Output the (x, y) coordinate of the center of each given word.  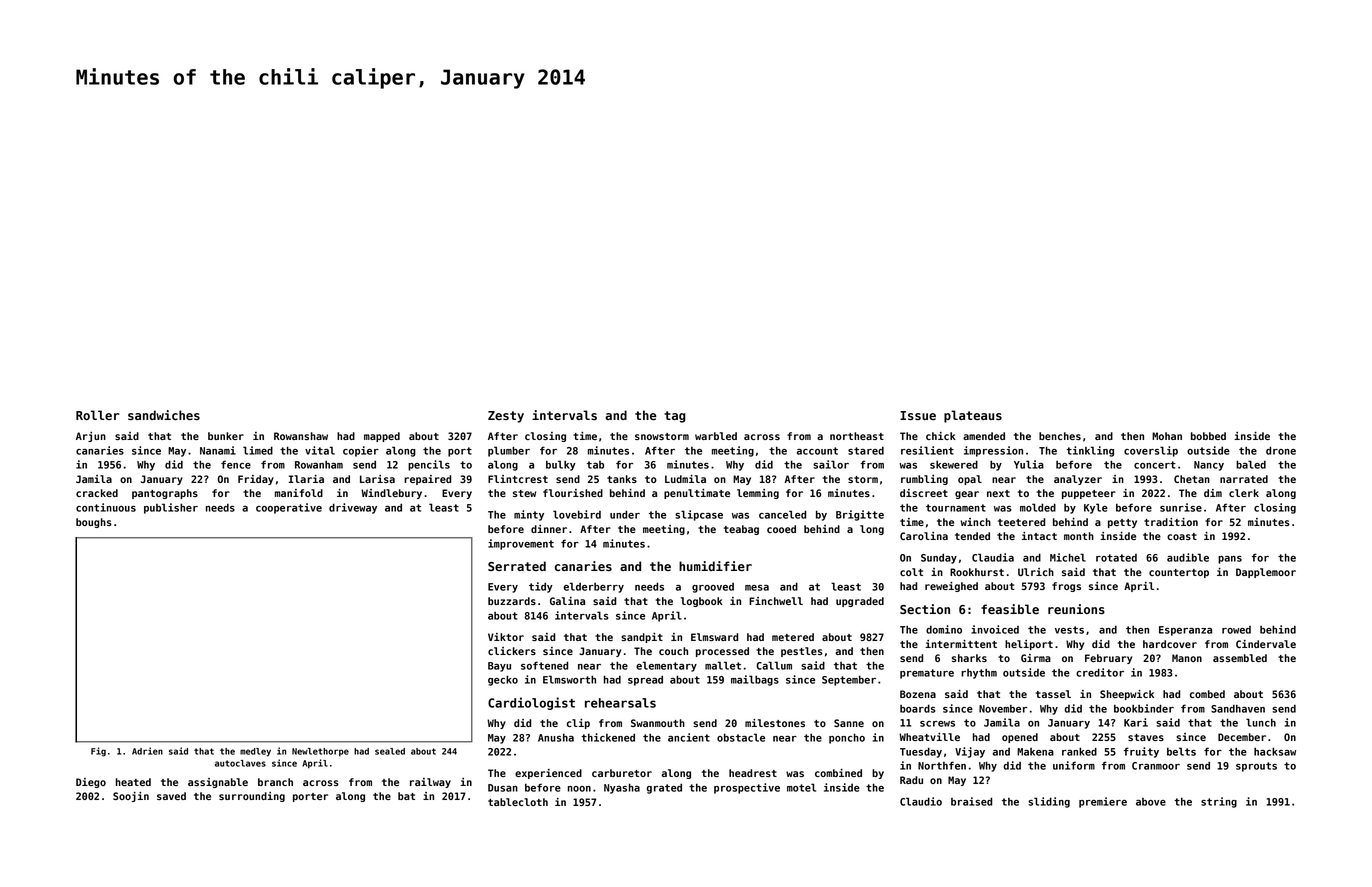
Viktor (506, 637)
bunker (226, 436)
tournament (956, 508)
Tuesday (921, 752)
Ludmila (685, 479)
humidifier (715, 566)
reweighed (951, 587)
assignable (218, 783)
